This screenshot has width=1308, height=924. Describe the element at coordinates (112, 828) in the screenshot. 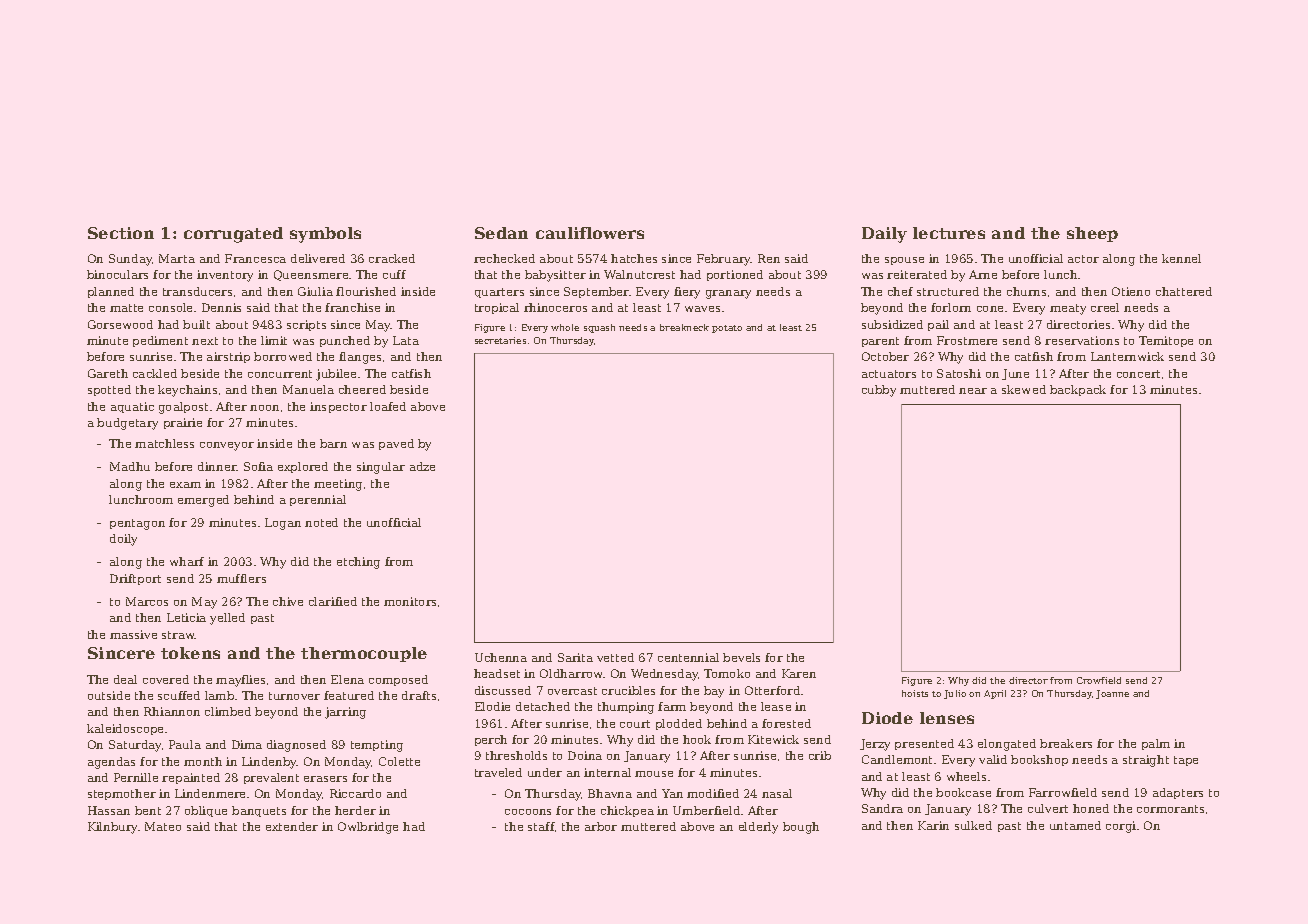

I see `Kilnbury` at that location.
